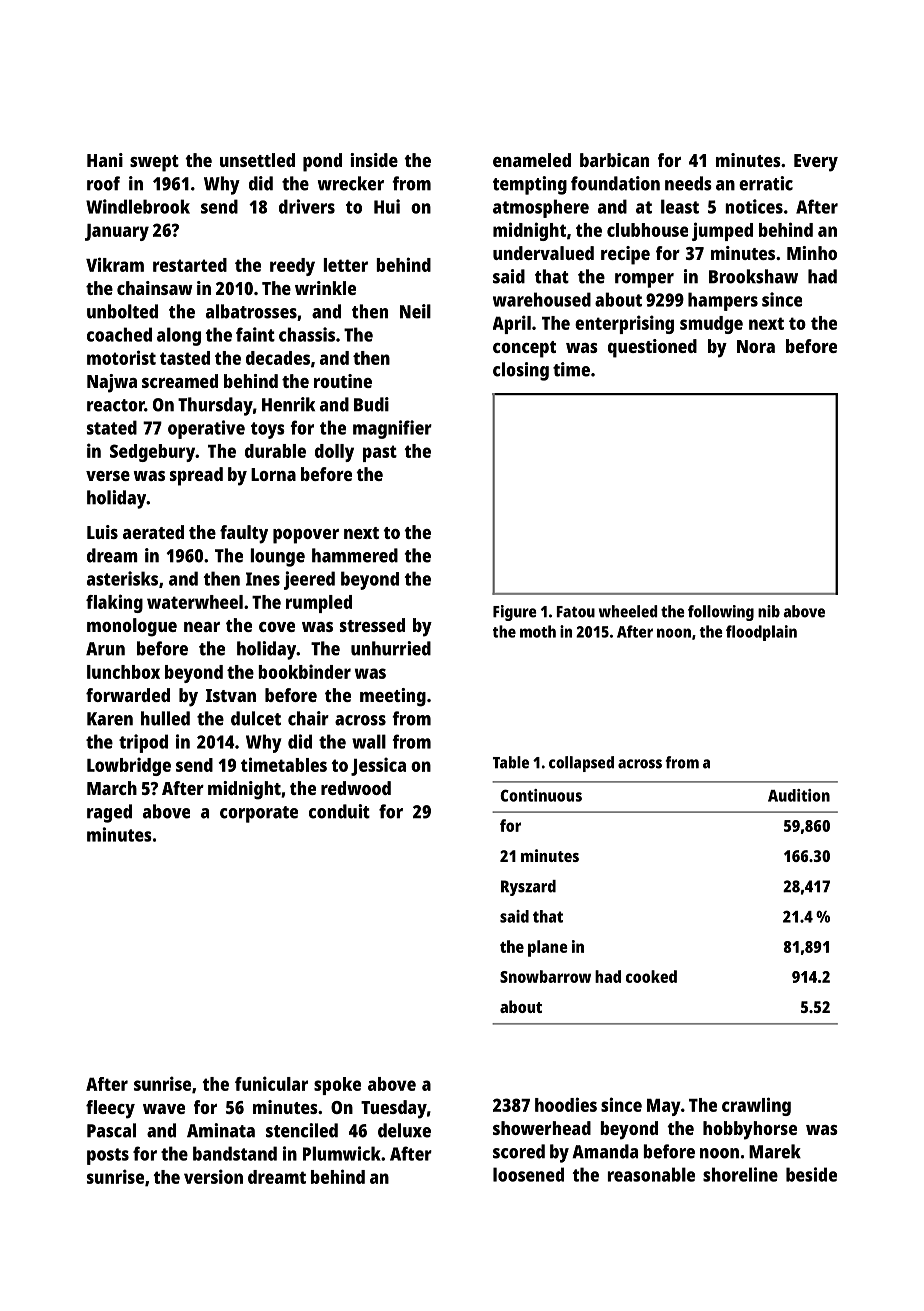  I want to click on collapsed, so click(581, 764).
